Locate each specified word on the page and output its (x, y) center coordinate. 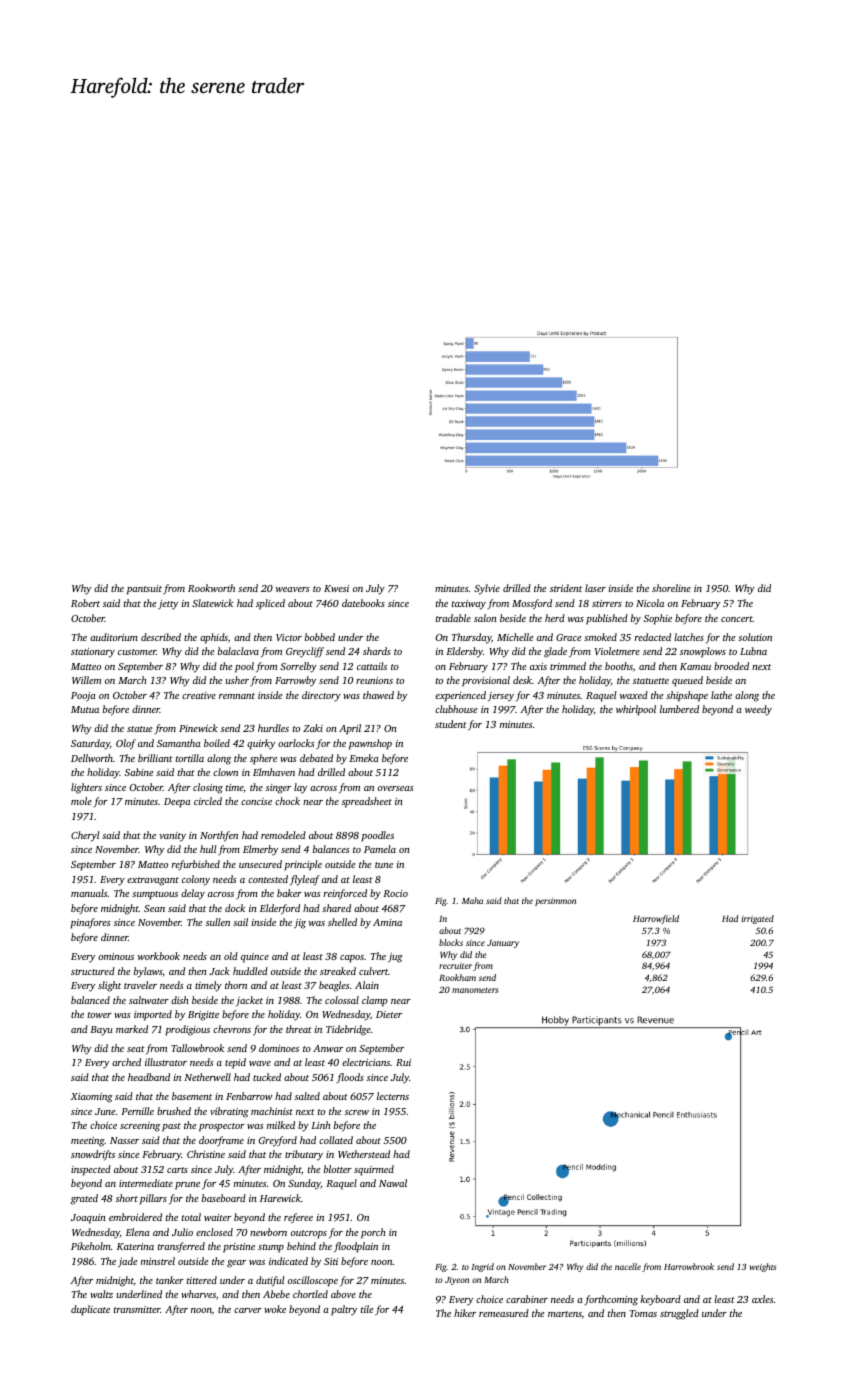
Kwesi (336, 588)
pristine (239, 1248)
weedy (758, 710)
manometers (475, 990)
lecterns (393, 1096)
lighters (86, 788)
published (607, 619)
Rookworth (211, 588)
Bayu (101, 1031)
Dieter (389, 1014)
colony (196, 880)
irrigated (757, 919)
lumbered (679, 709)
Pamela (380, 849)
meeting (88, 1142)
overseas (395, 788)
